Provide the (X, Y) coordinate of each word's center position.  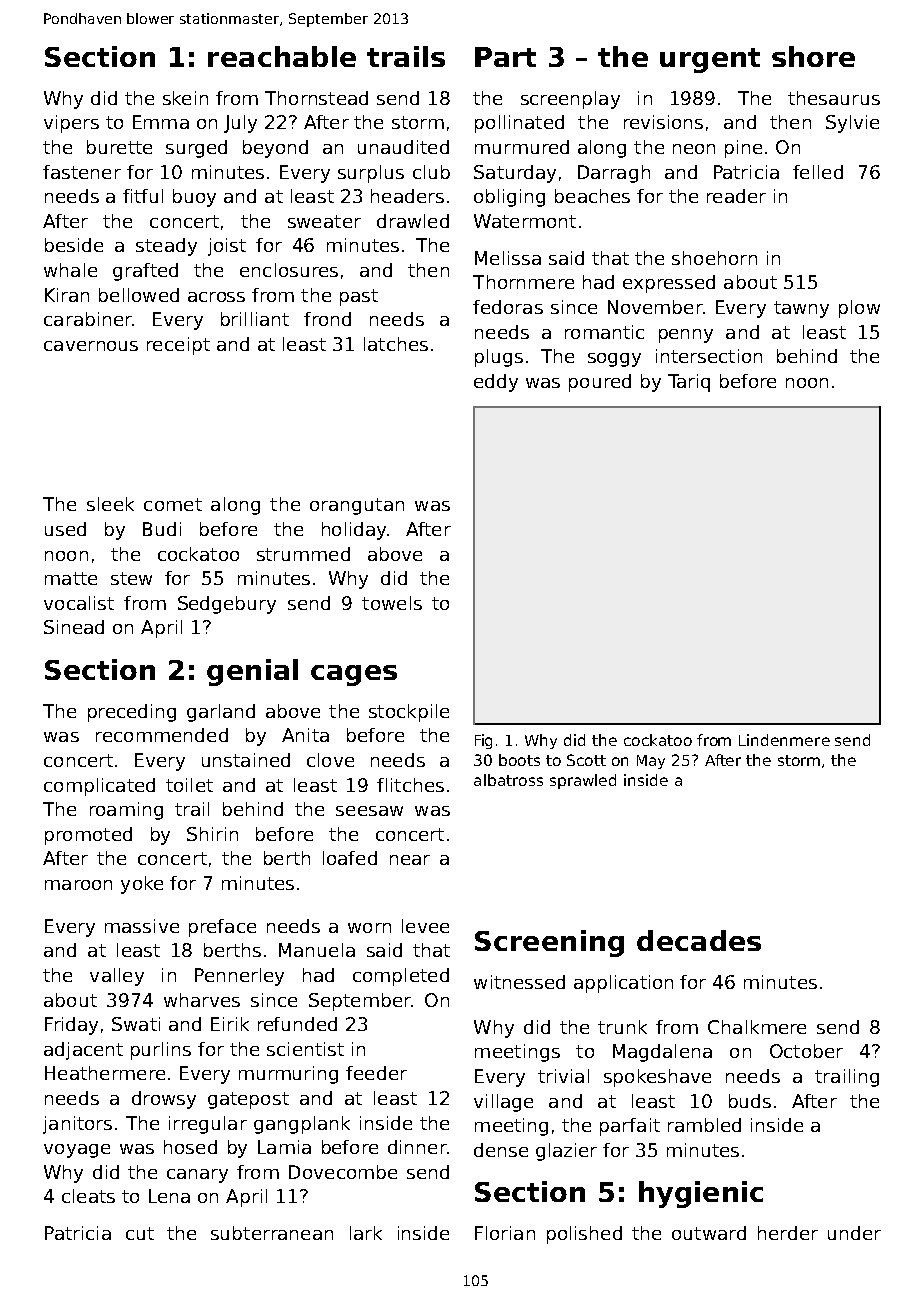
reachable (282, 56)
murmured (522, 147)
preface (222, 928)
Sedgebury (227, 605)
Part (505, 57)
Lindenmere (784, 740)
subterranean (272, 1233)
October (806, 1051)
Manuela (317, 950)
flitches (410, 785)
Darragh (614, 174)
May (651, 762)
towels (392, 603)
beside (74, 245)
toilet (189, 785)
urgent (710, 60)
